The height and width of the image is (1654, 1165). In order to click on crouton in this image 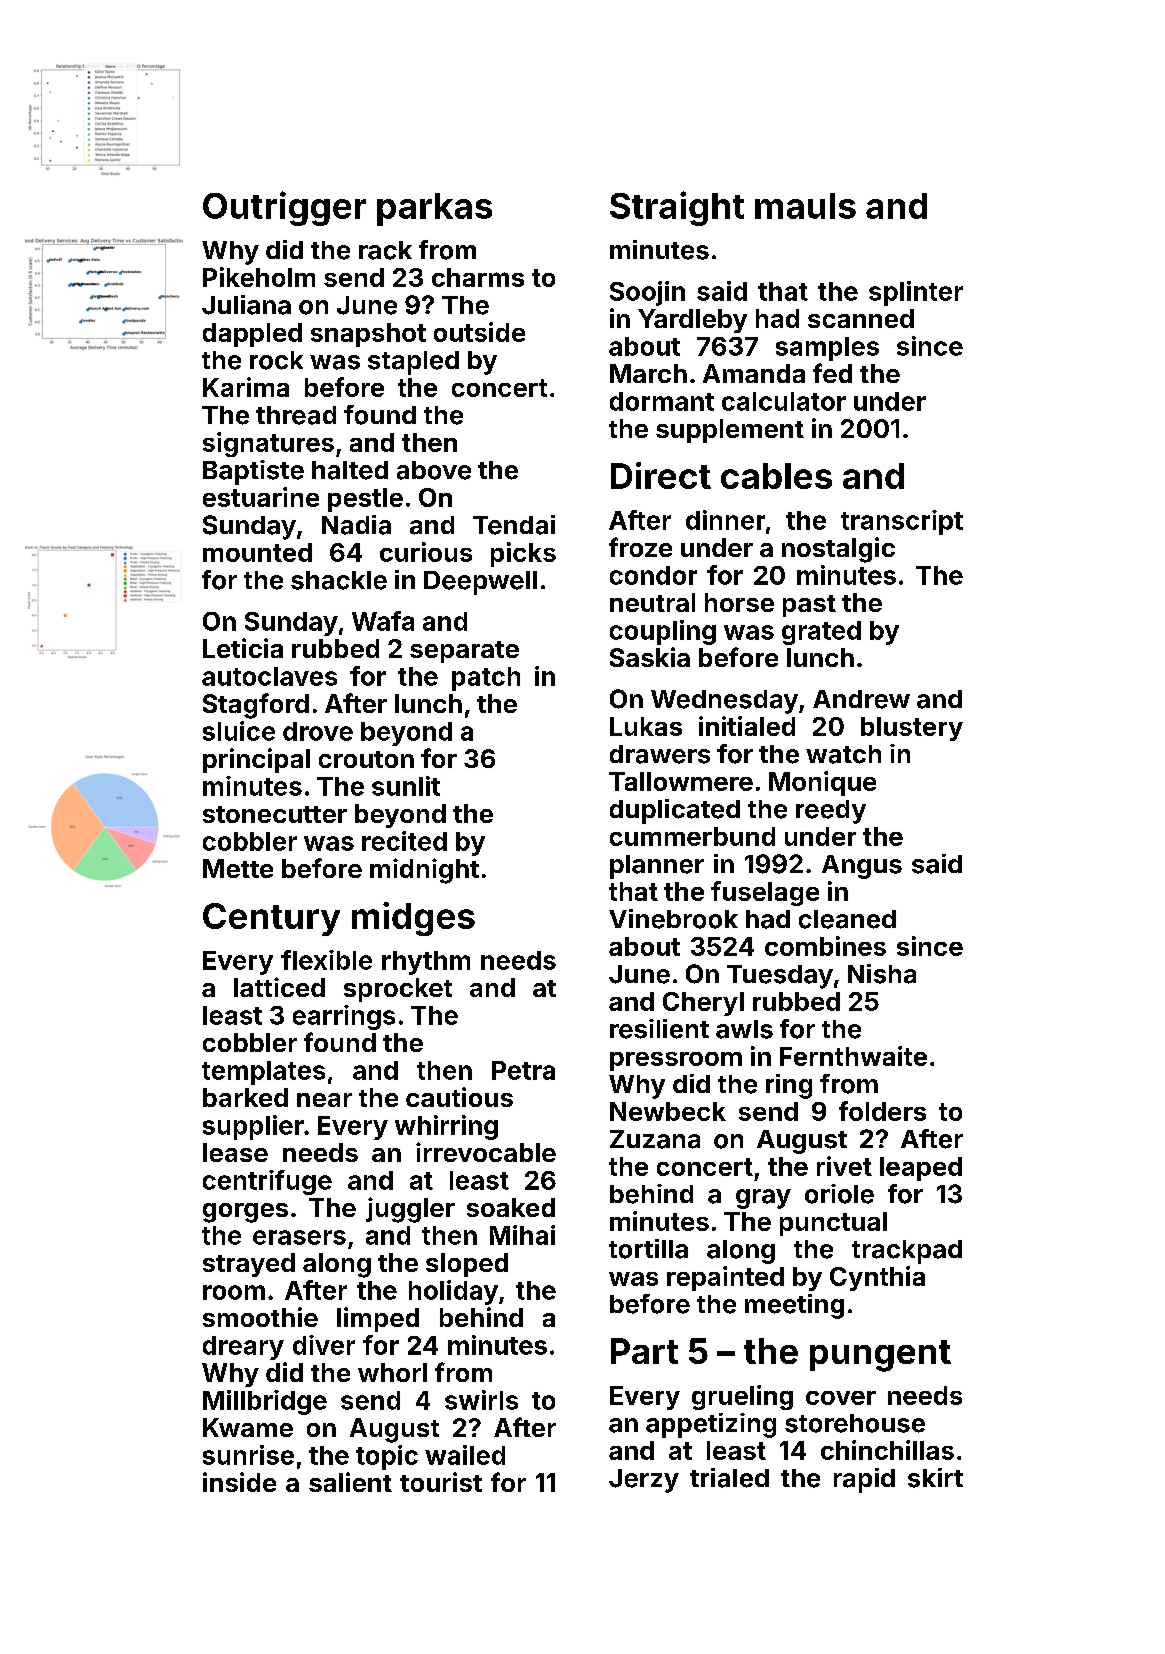, I will do `click(366, 759)`.
